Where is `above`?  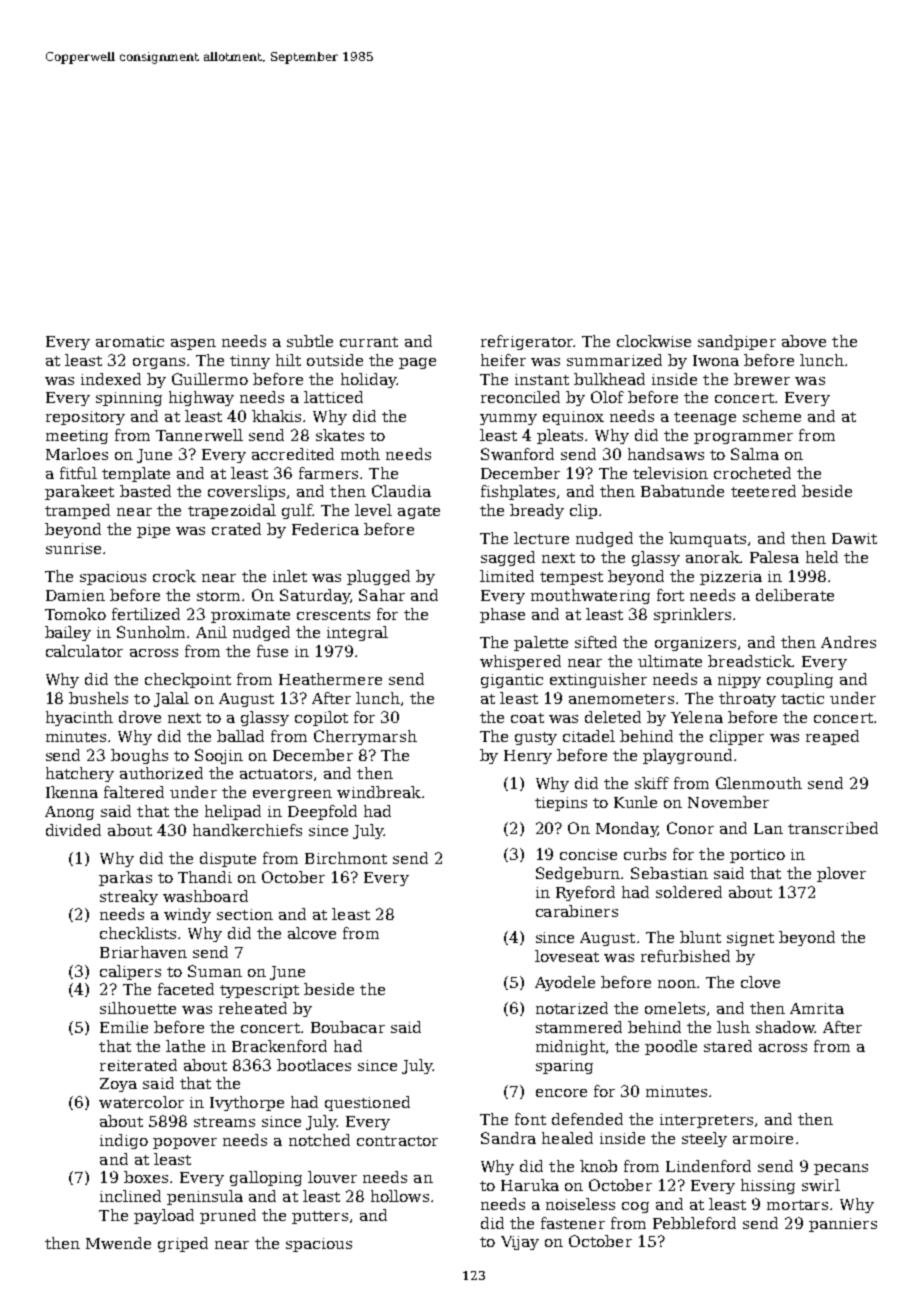 above is located at coordinates (804, 341).
